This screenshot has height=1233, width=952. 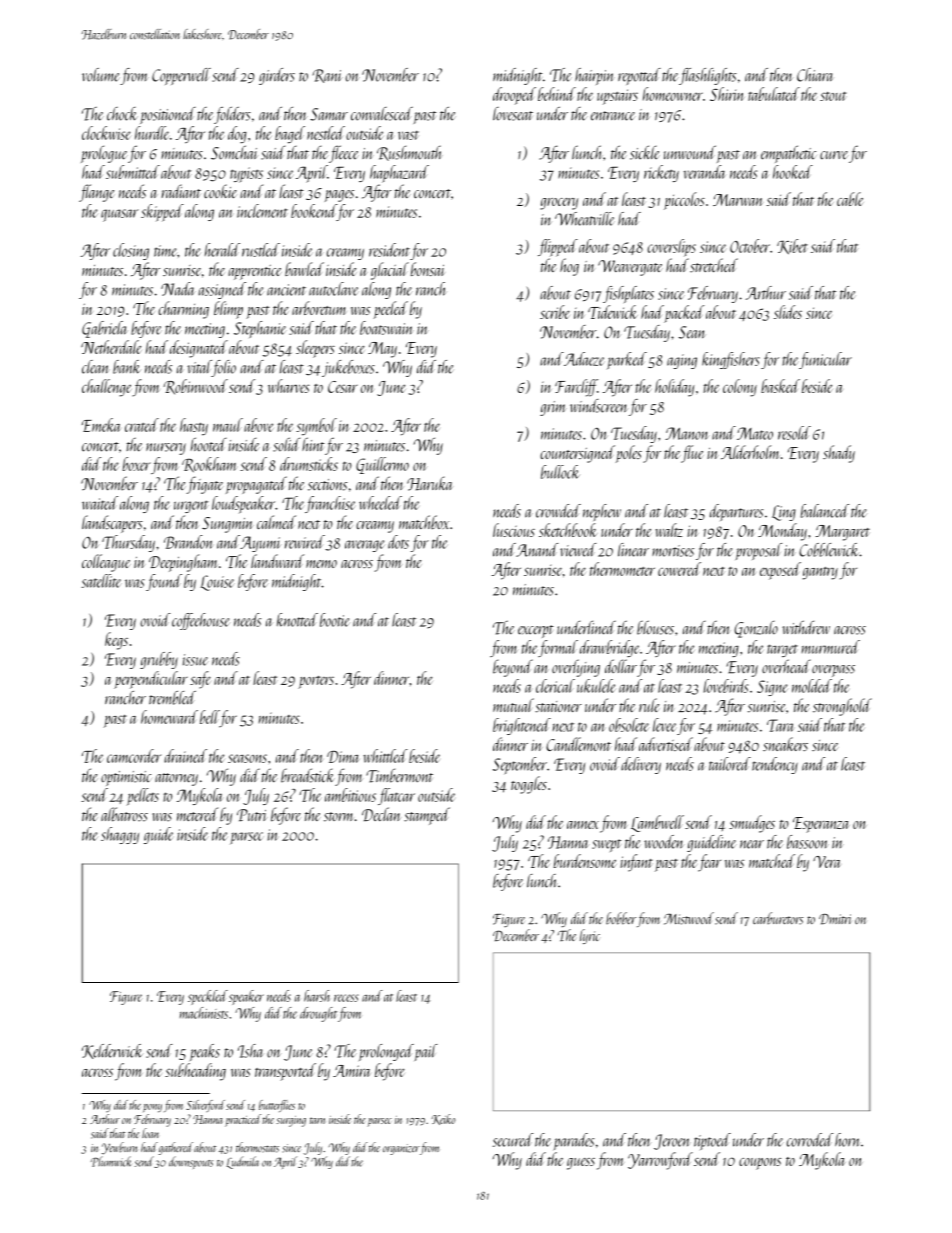 What do you see at coordinates (382, 350) in the screenshot?
I see `May` at bounding box center [382, 350].
